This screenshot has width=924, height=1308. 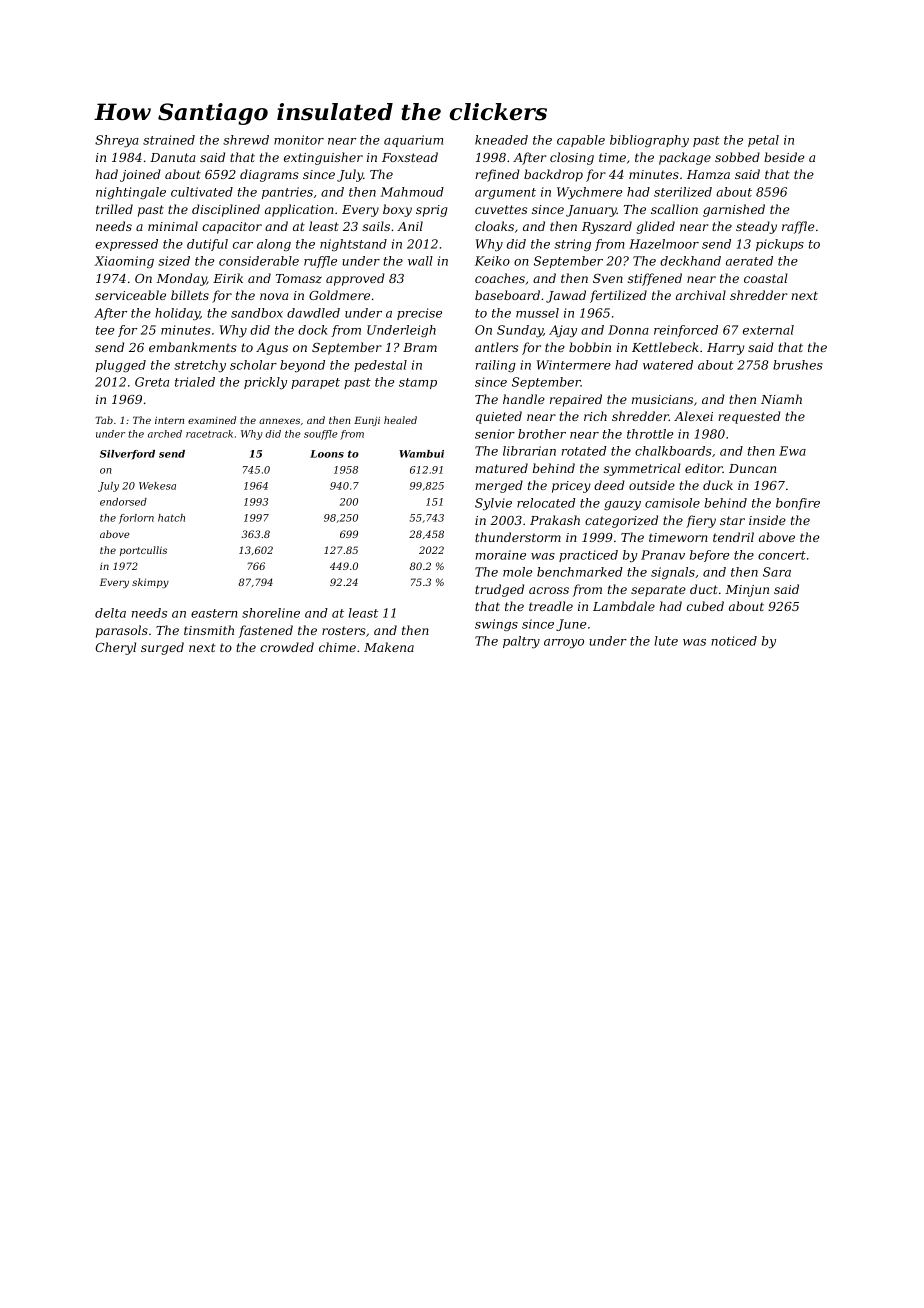 What do you see at coordinates (781, 399) in the screenshot?
I see `Niamh` at bounding box center [781, 399].
